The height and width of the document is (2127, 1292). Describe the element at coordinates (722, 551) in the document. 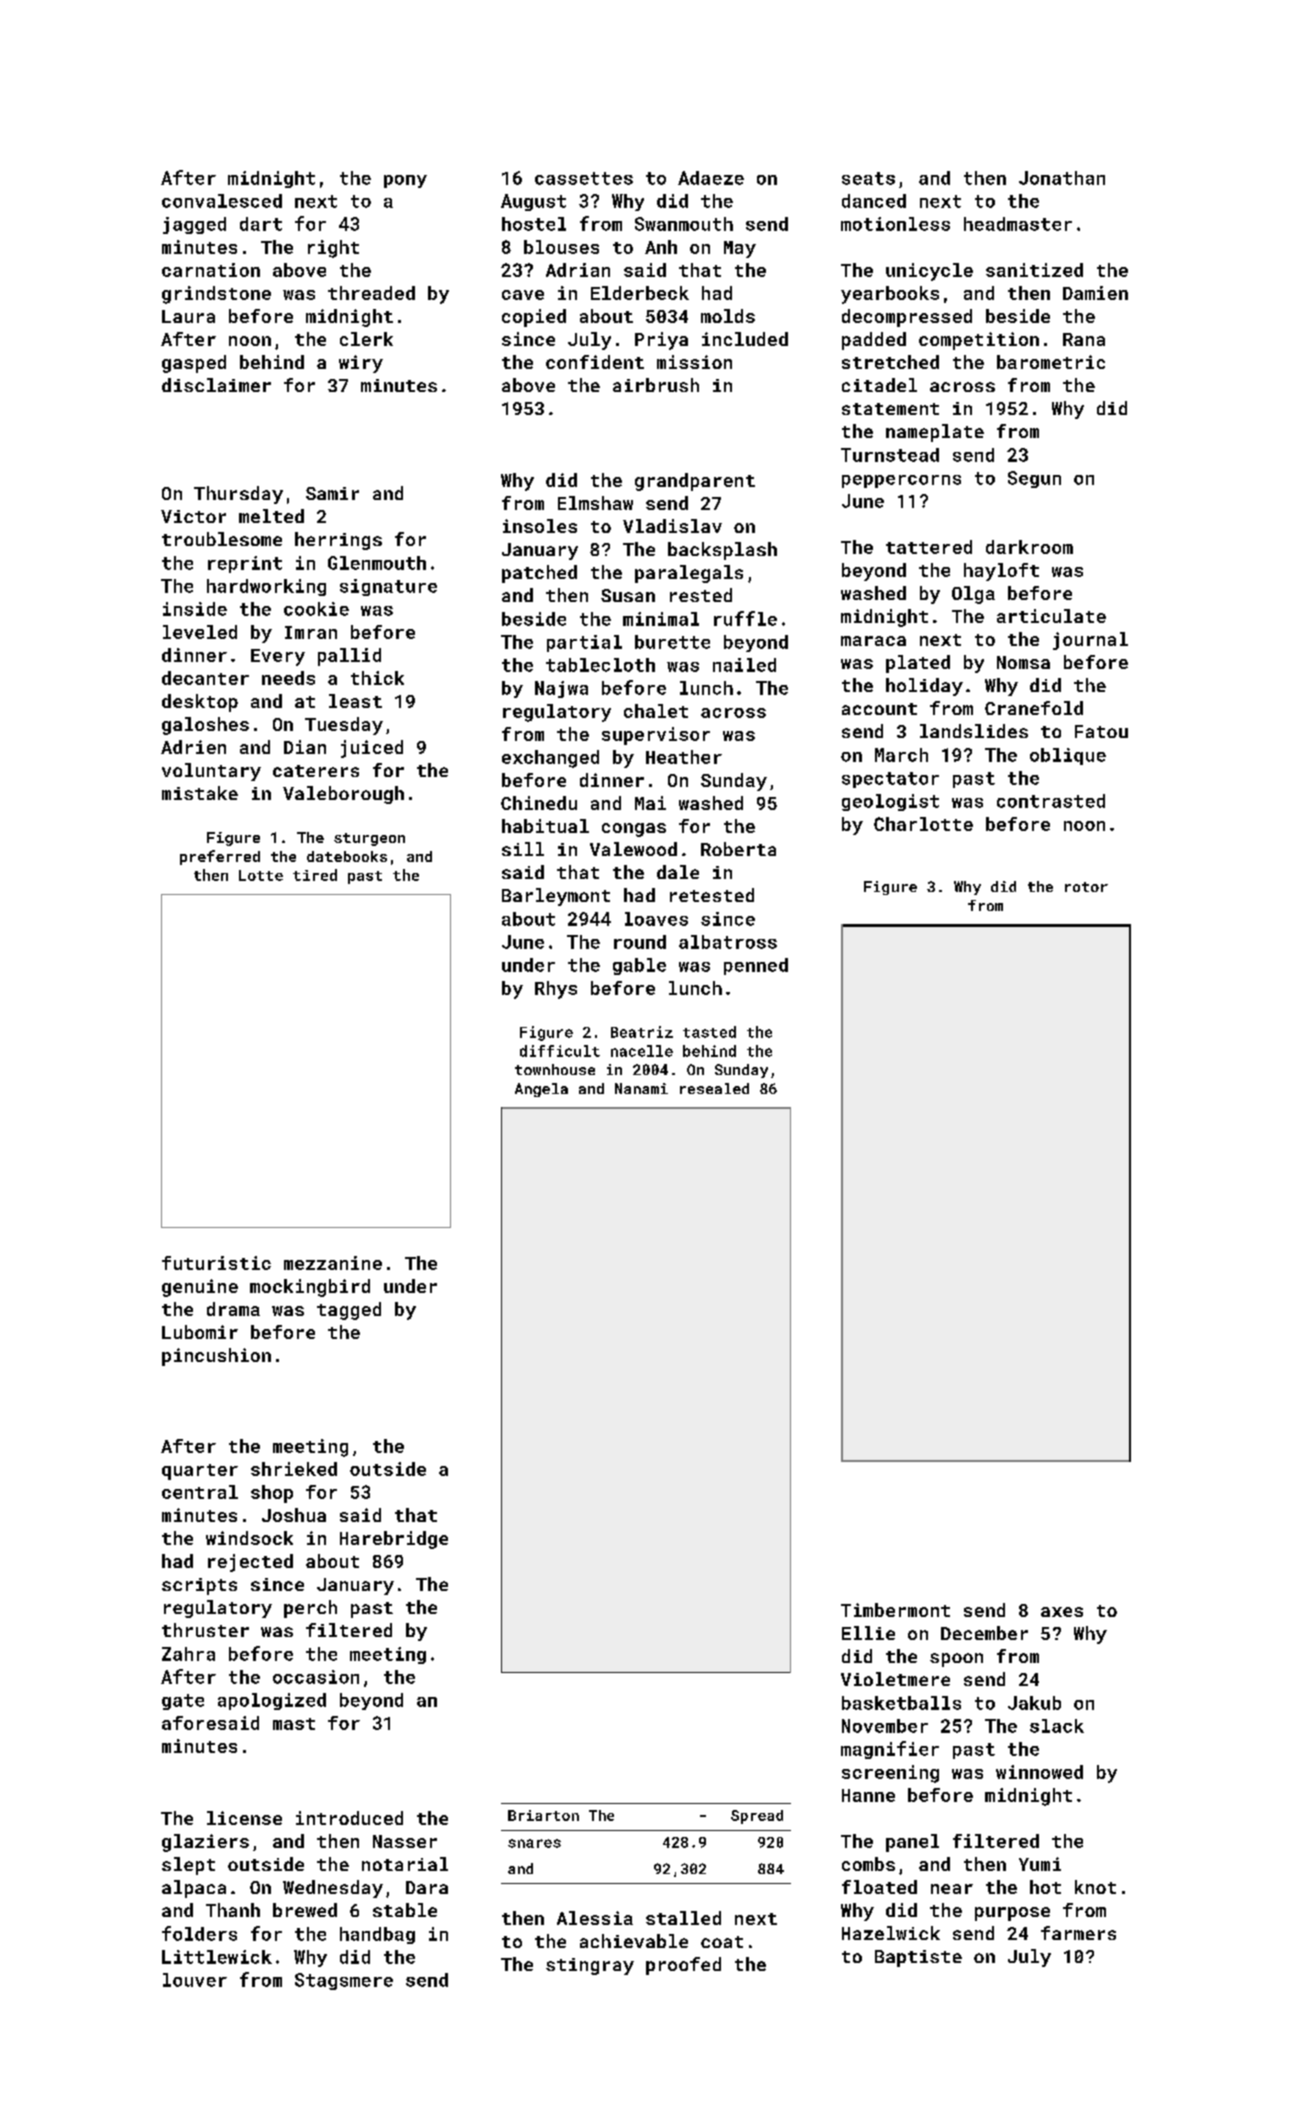

I see `backsplash` at that location.
